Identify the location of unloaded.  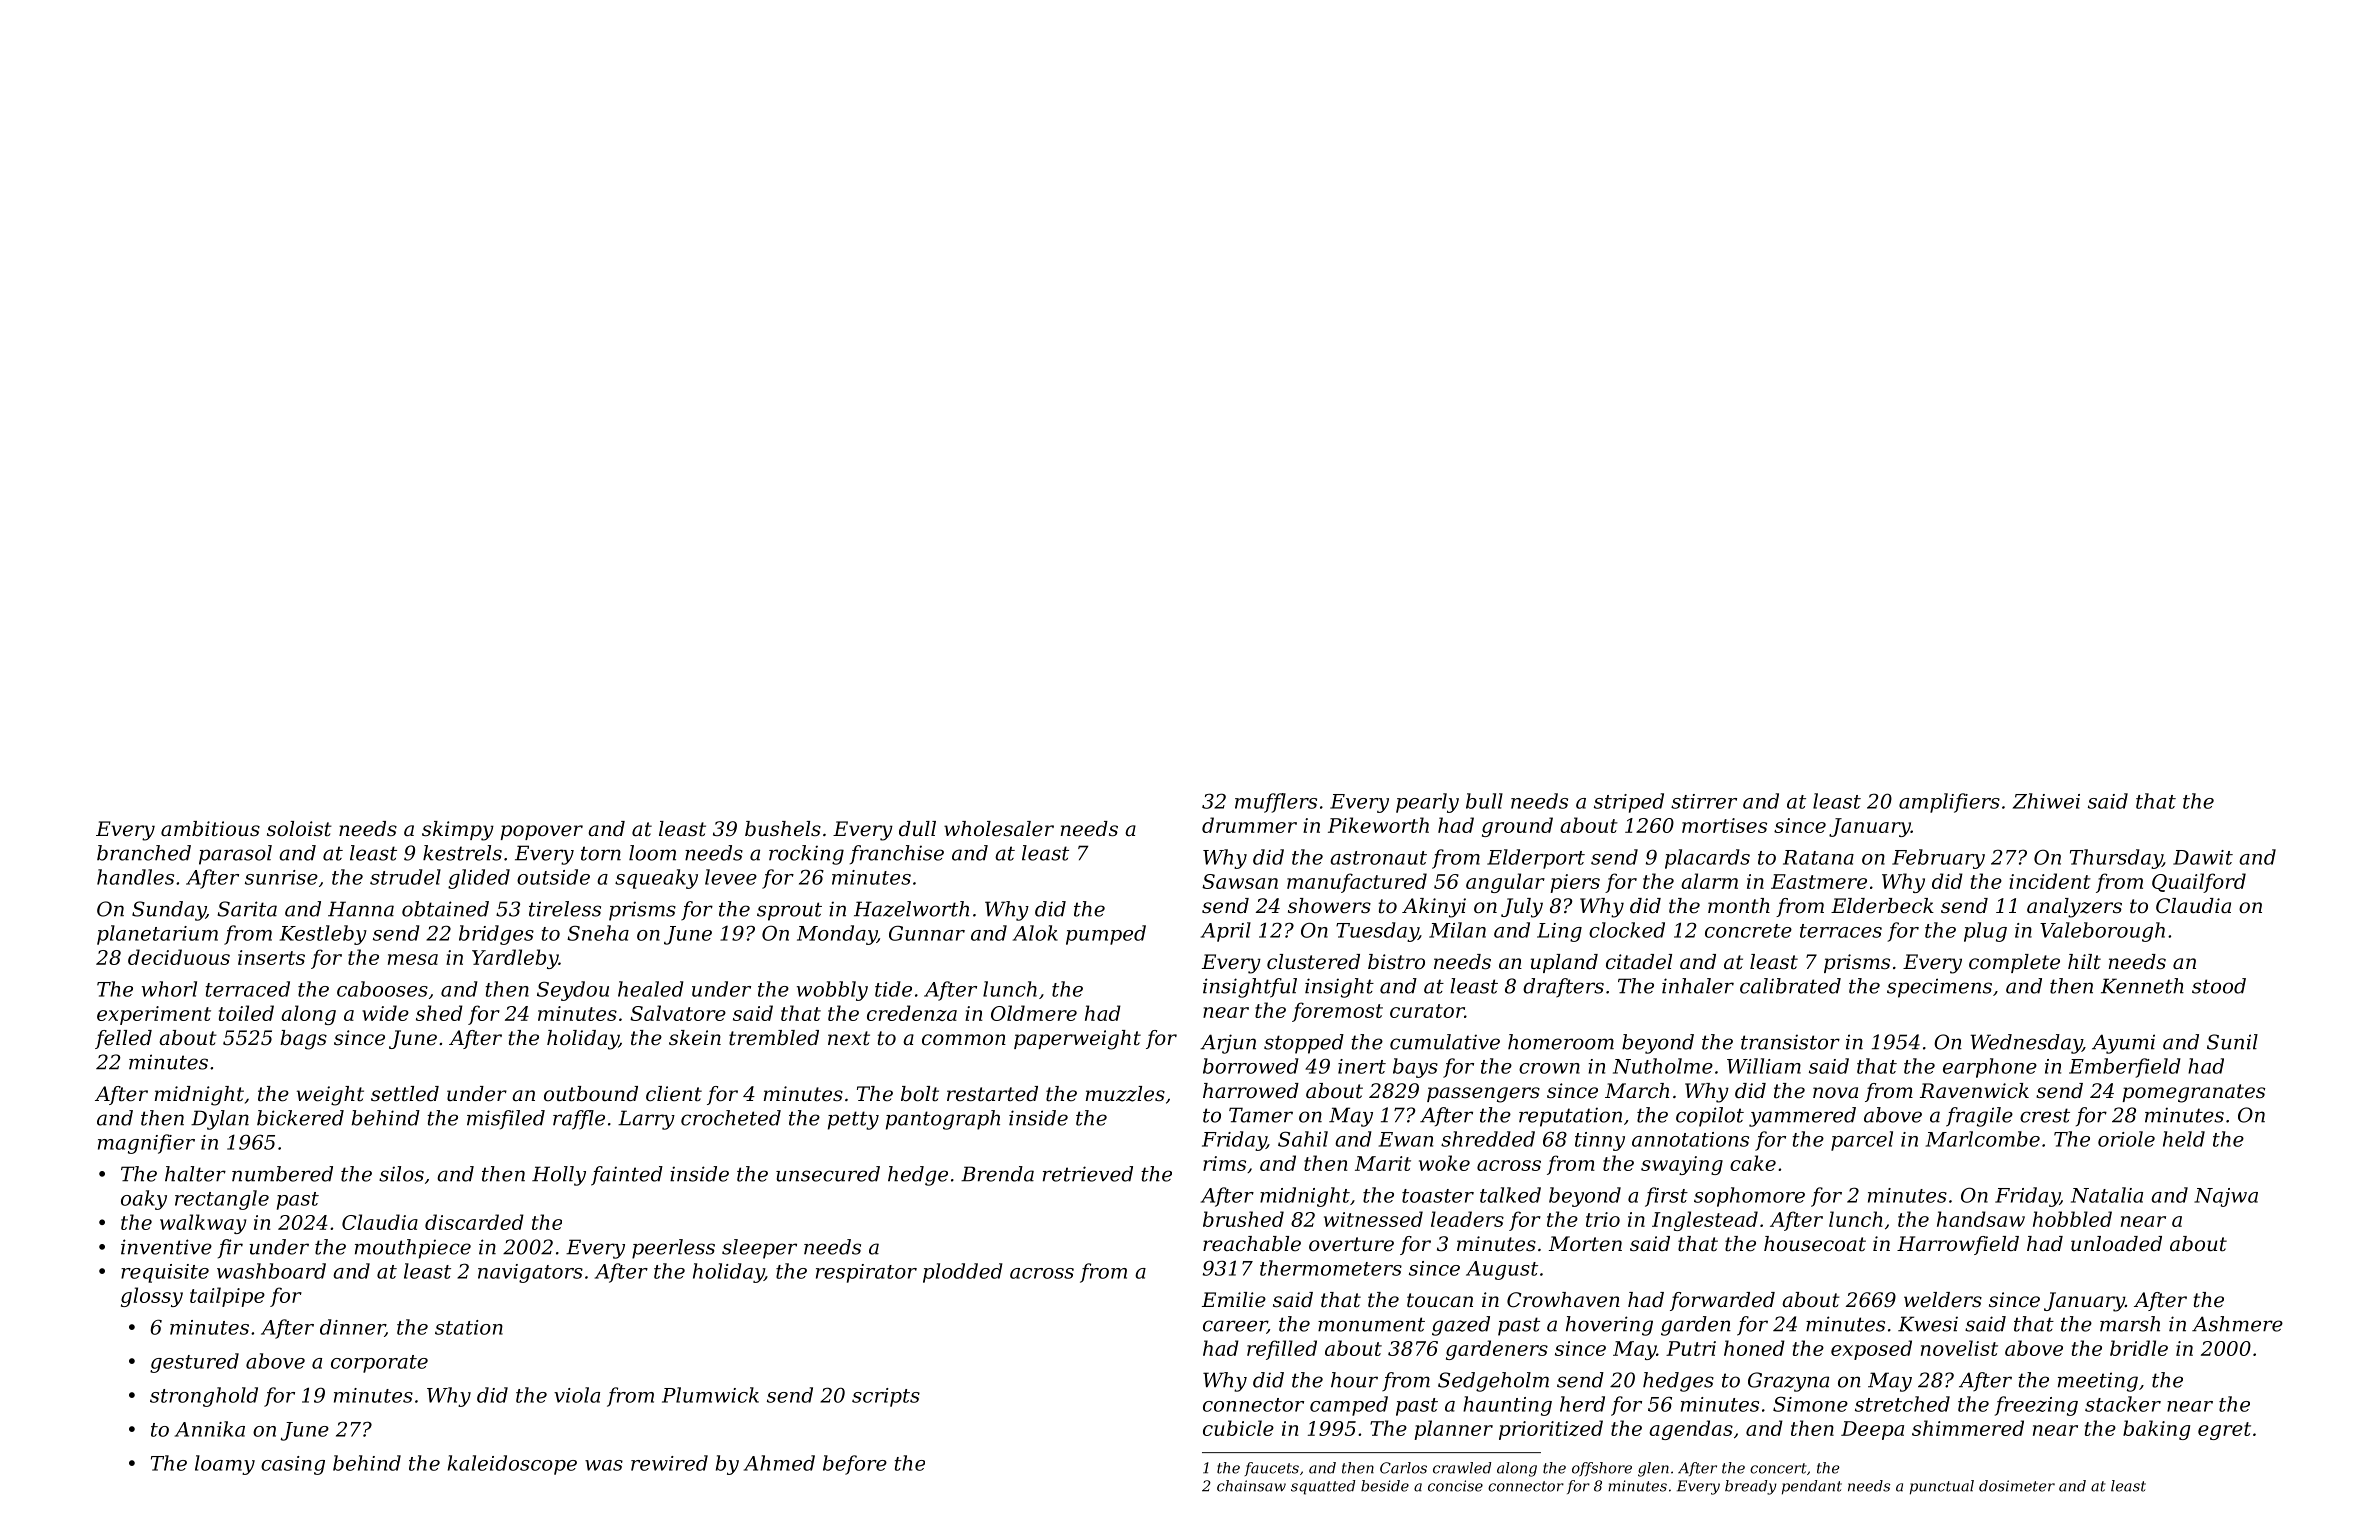
(2116, 1244).
